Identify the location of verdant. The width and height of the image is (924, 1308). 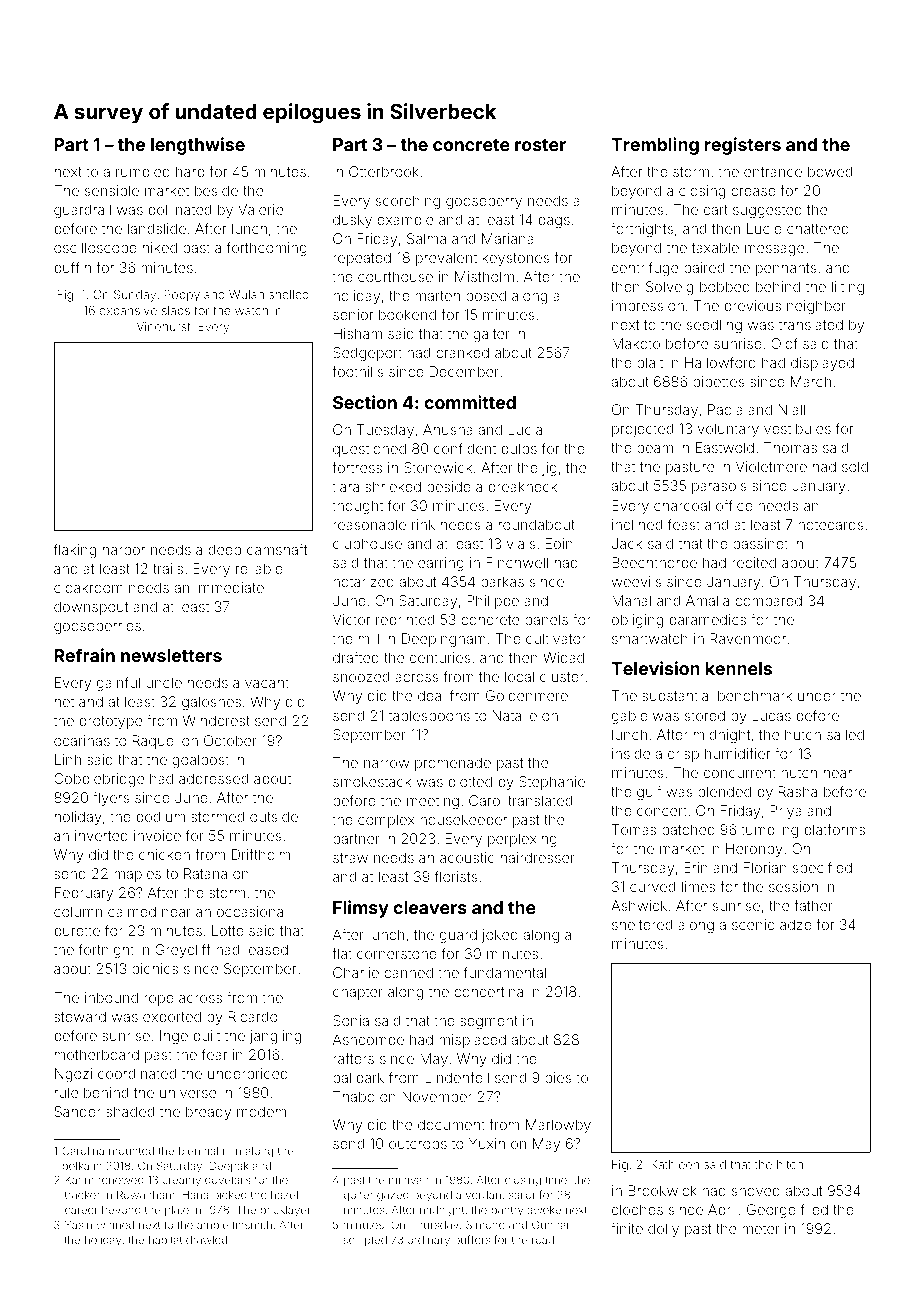
(485, 1195).
